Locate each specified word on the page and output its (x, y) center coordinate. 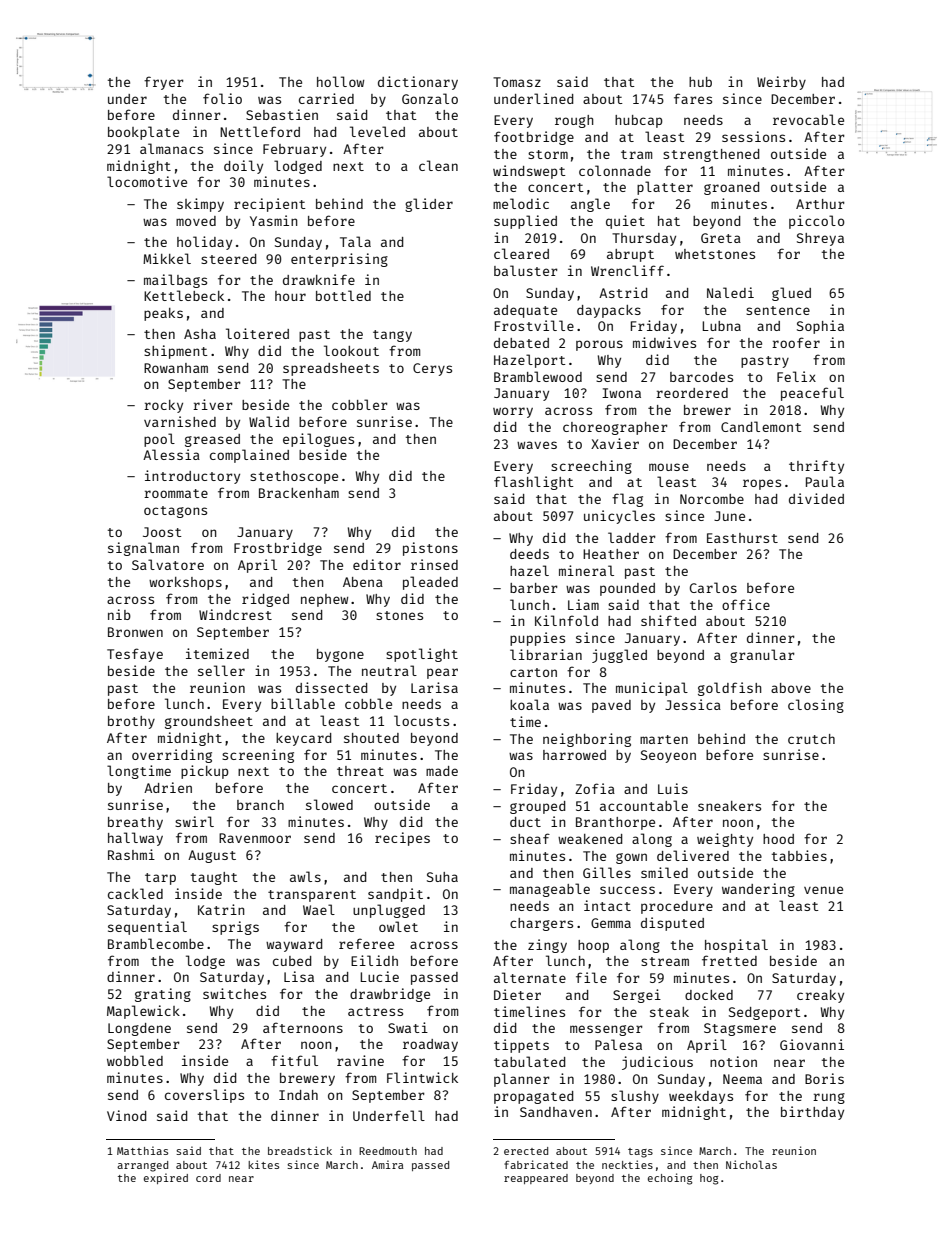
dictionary (418, 83)
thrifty (816, 467)
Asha (200, 334)
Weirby (781, 83)
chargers (541, 924)
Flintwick (422, 1077)
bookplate (143, 133)
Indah (298, 1095)
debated (521, 343)
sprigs (235, 928)
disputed (672, 924)
